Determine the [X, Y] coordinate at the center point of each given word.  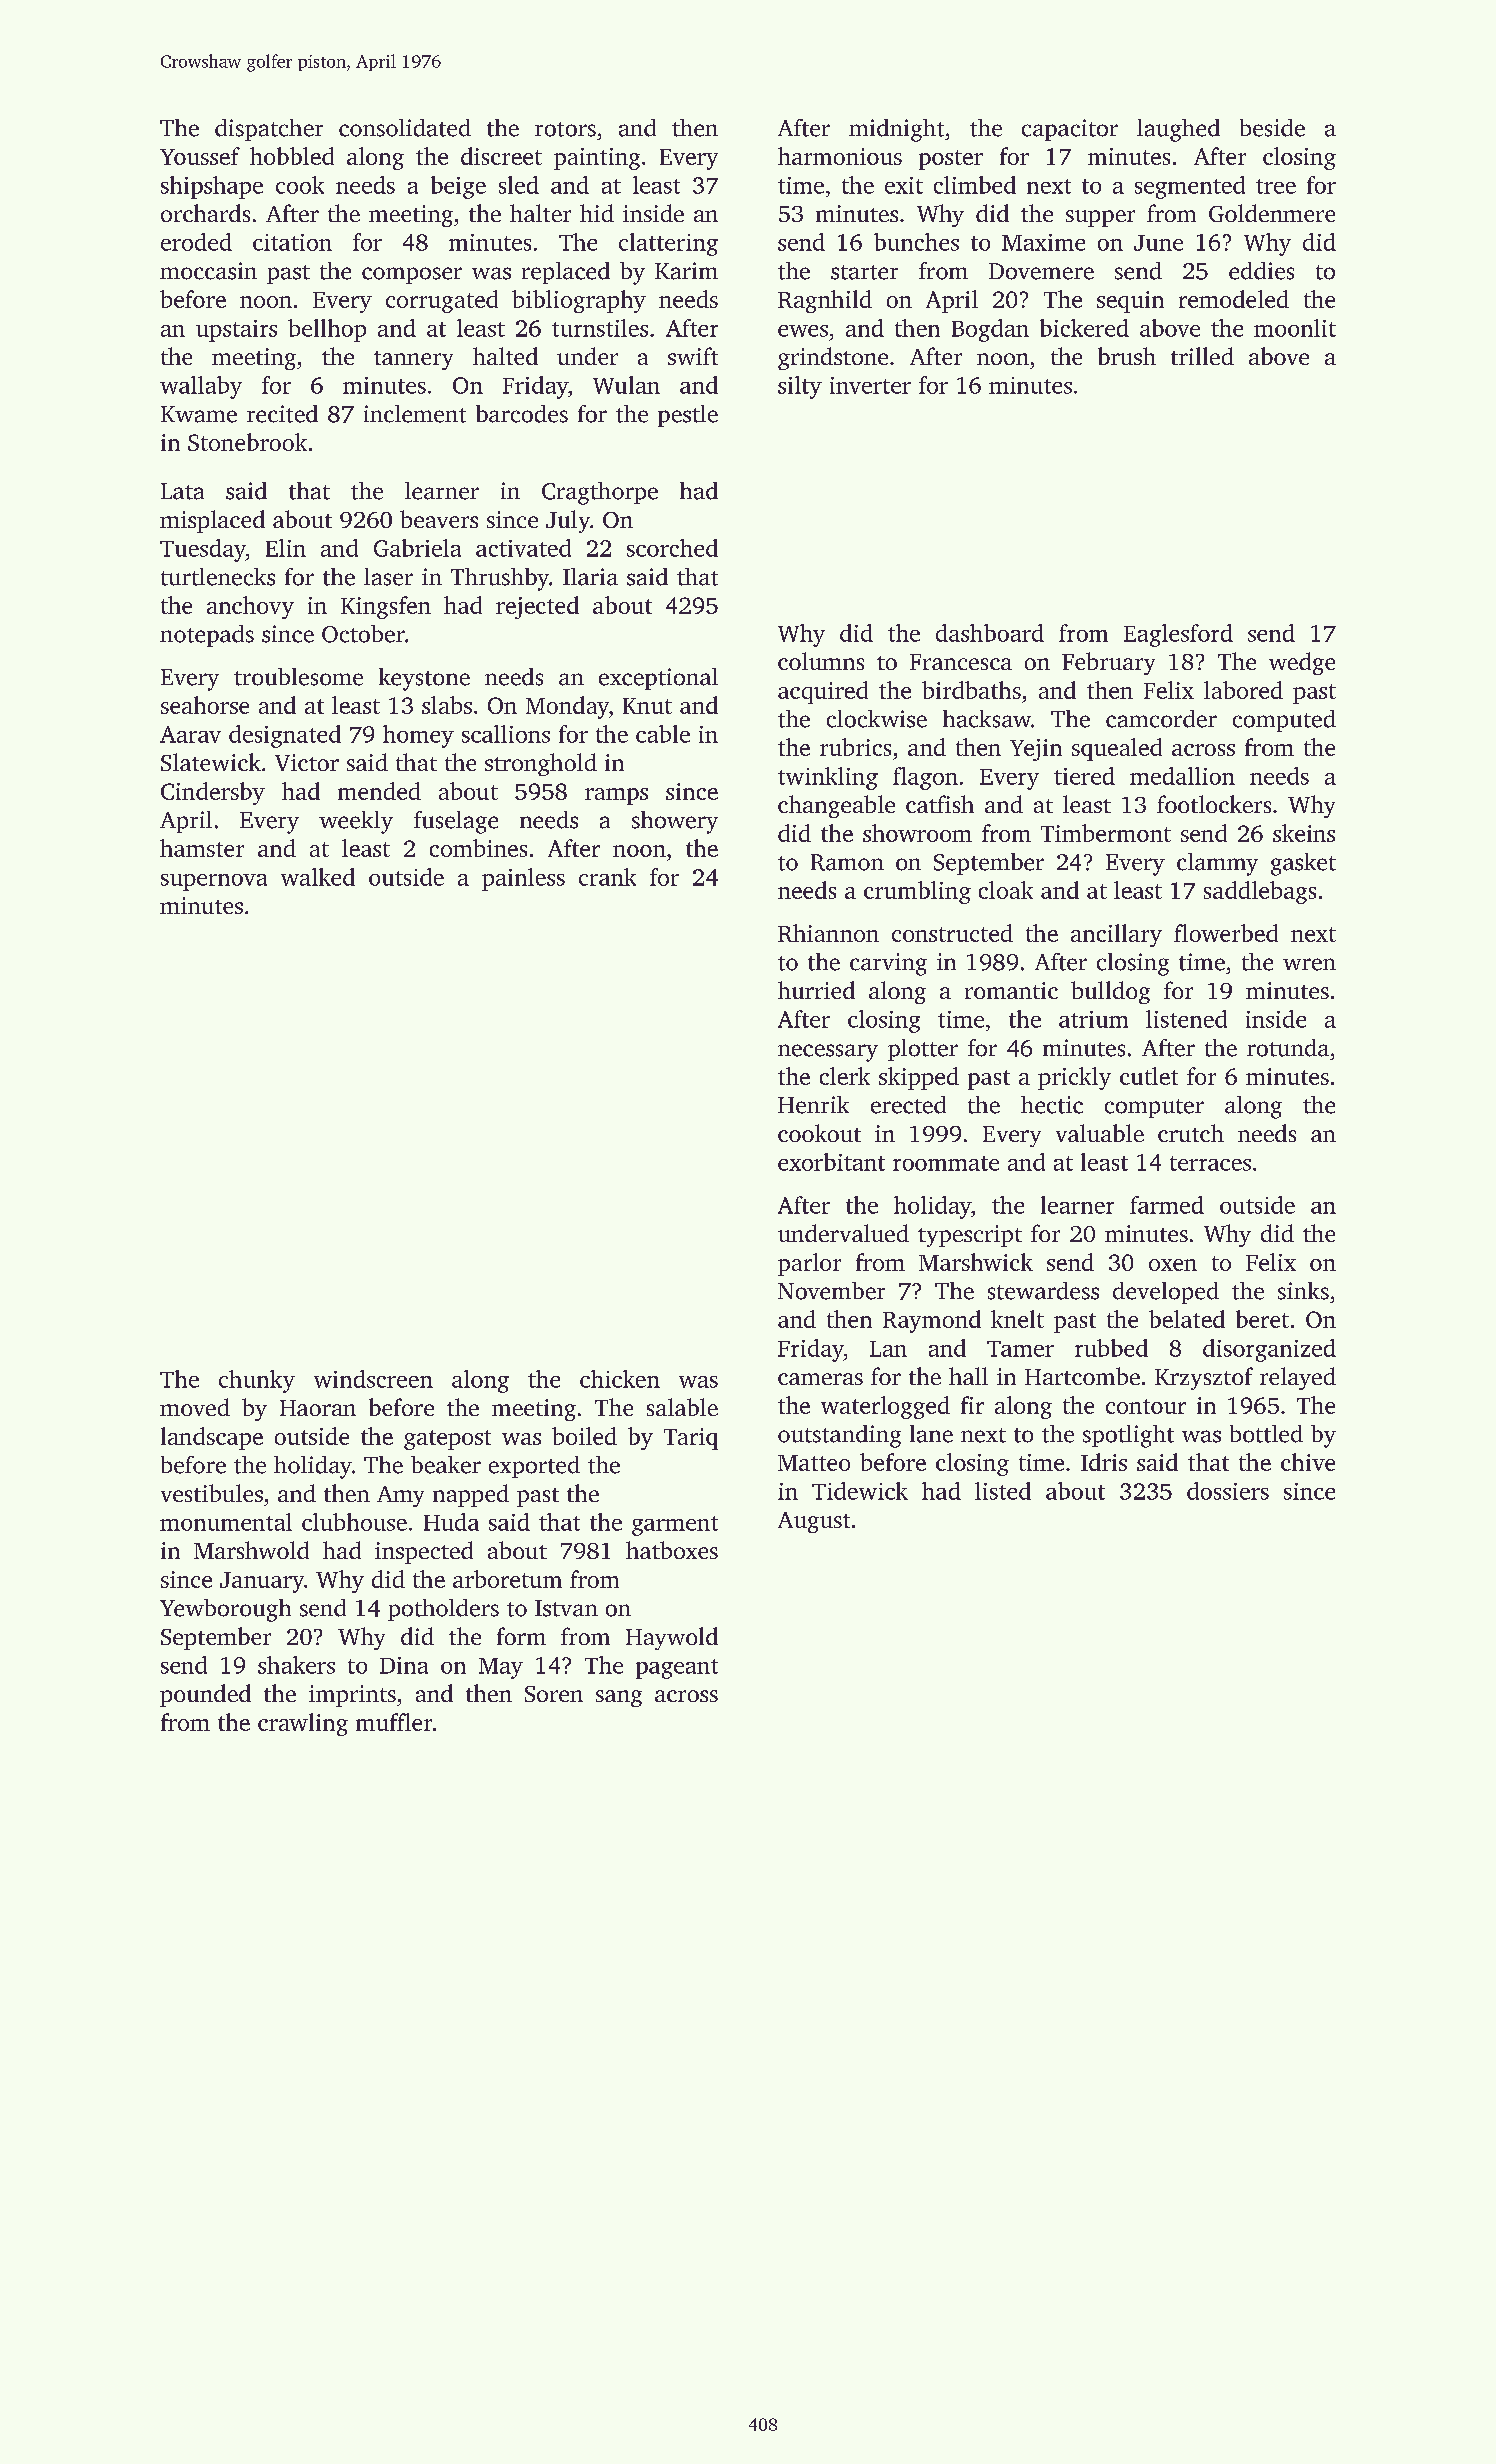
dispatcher [269, 130]
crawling [303, 1724]
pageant [677, 1669]
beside [1272, 128]
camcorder [1161, 719]
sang [619, 1698]
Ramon [847, 862]
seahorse [205, 705]
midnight [896, 130]
